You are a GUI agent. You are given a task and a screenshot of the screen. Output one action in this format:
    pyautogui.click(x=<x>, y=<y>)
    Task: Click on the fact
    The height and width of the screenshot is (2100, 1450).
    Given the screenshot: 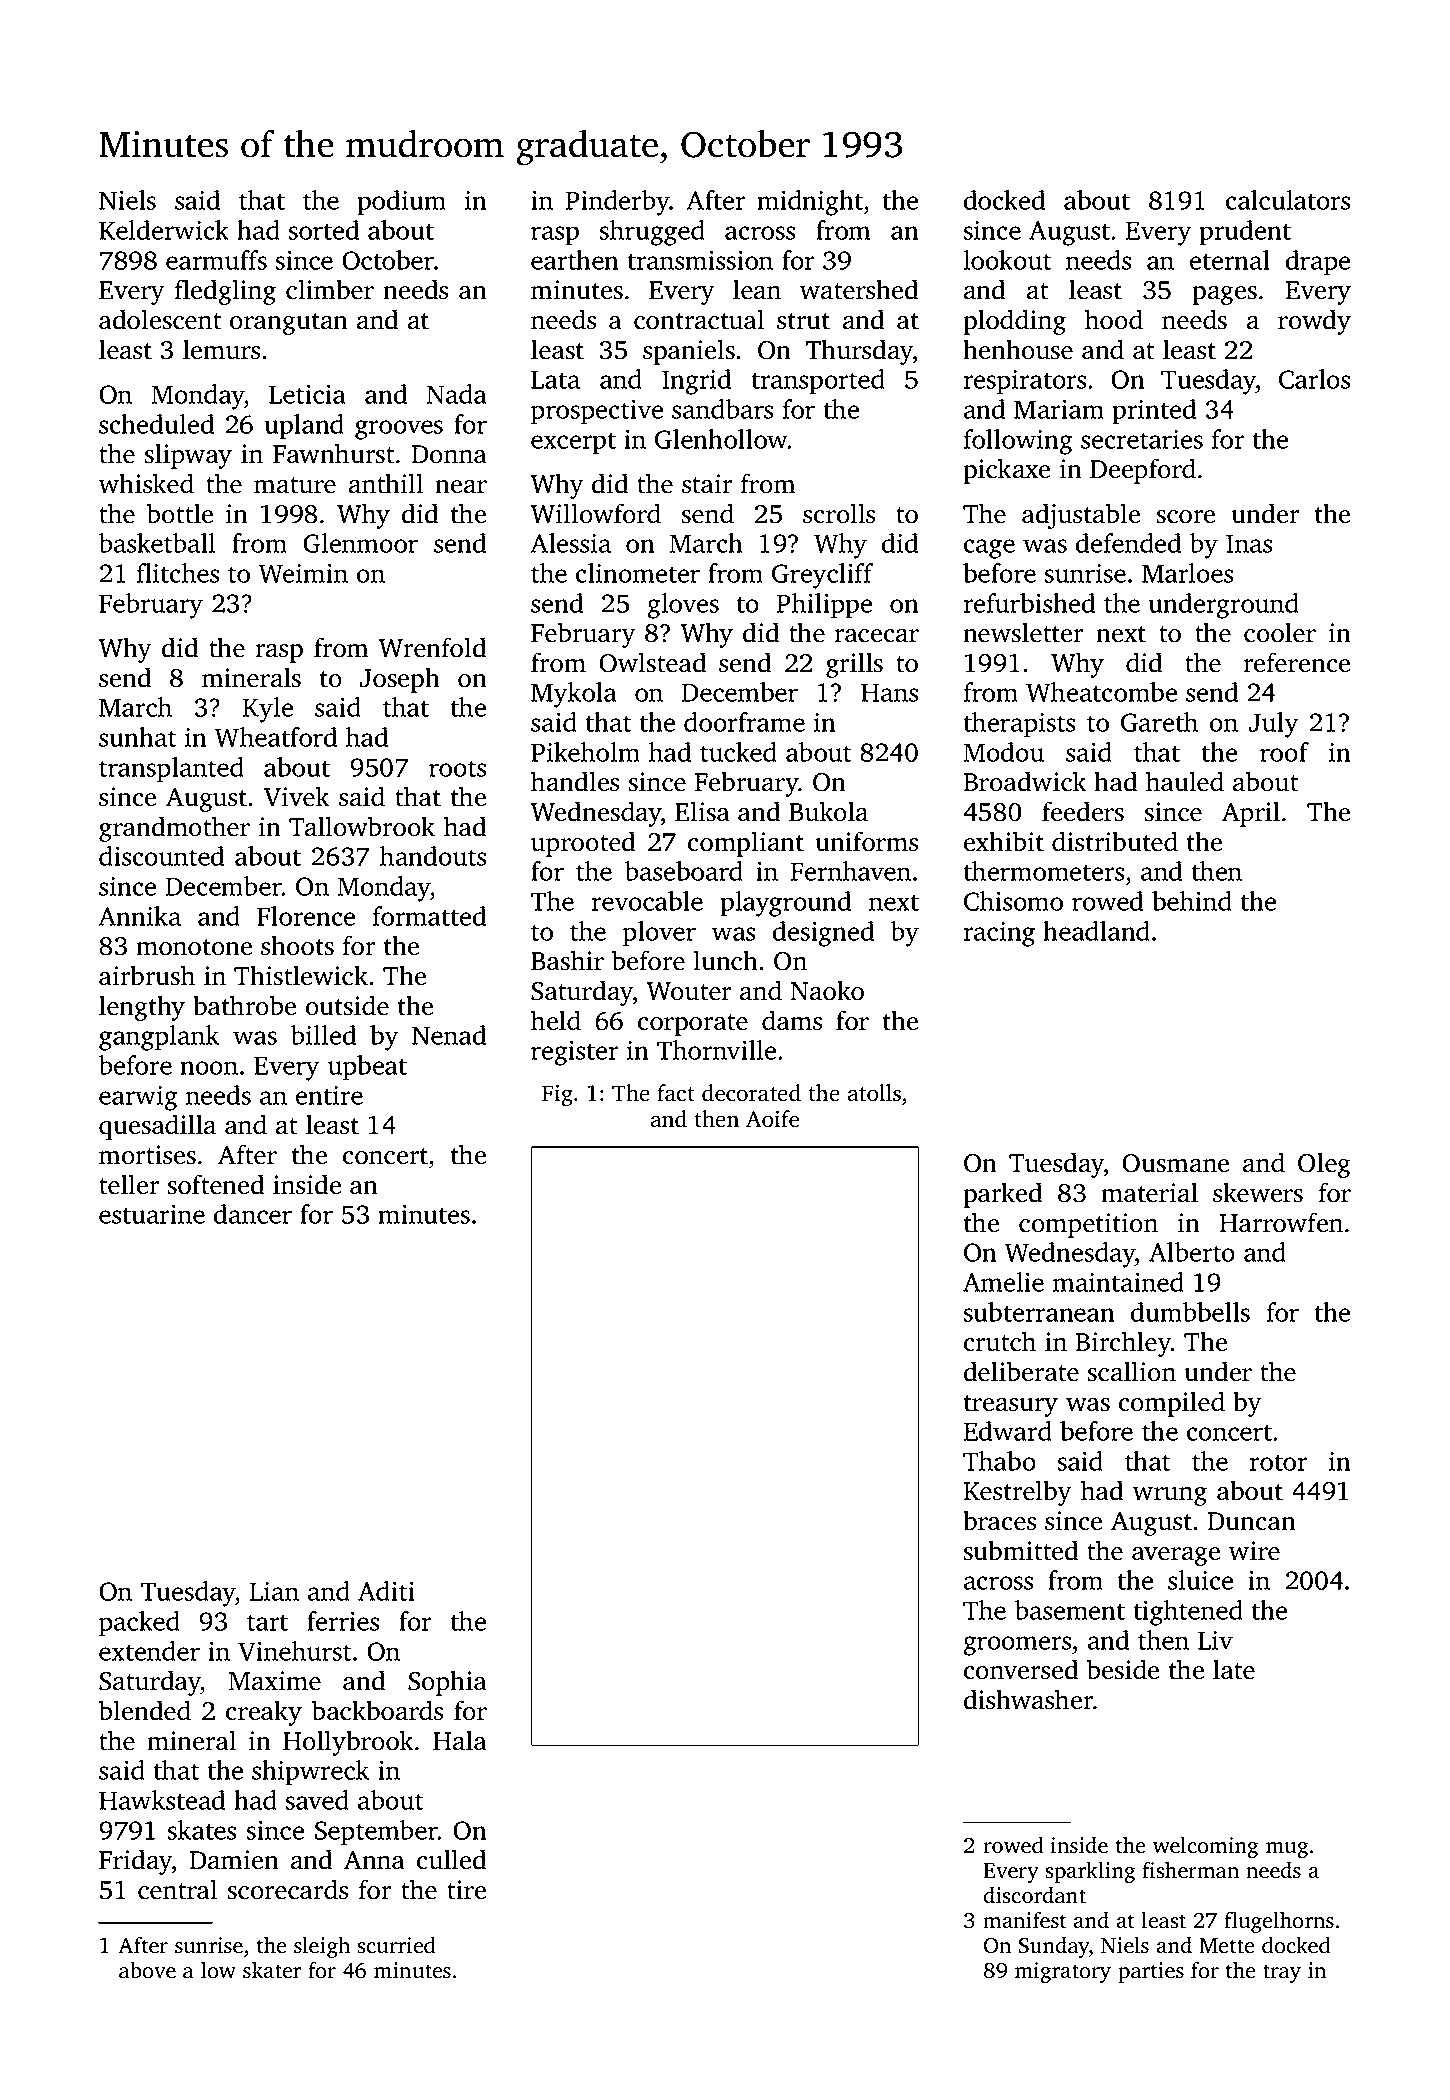 What is the action you would take?
    pyautogui.click(x=676, y=1093)
